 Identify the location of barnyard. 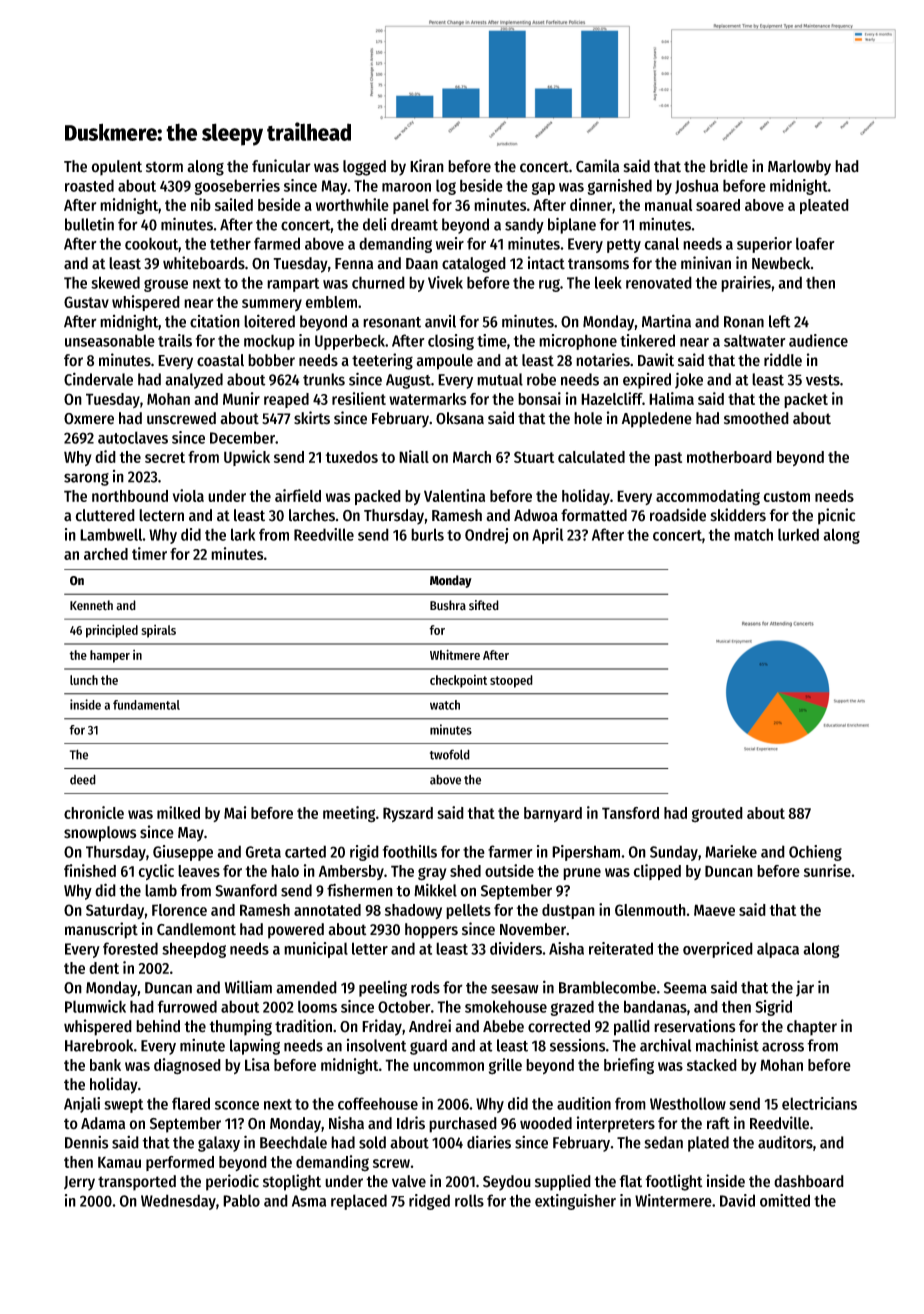
(553, 814).
